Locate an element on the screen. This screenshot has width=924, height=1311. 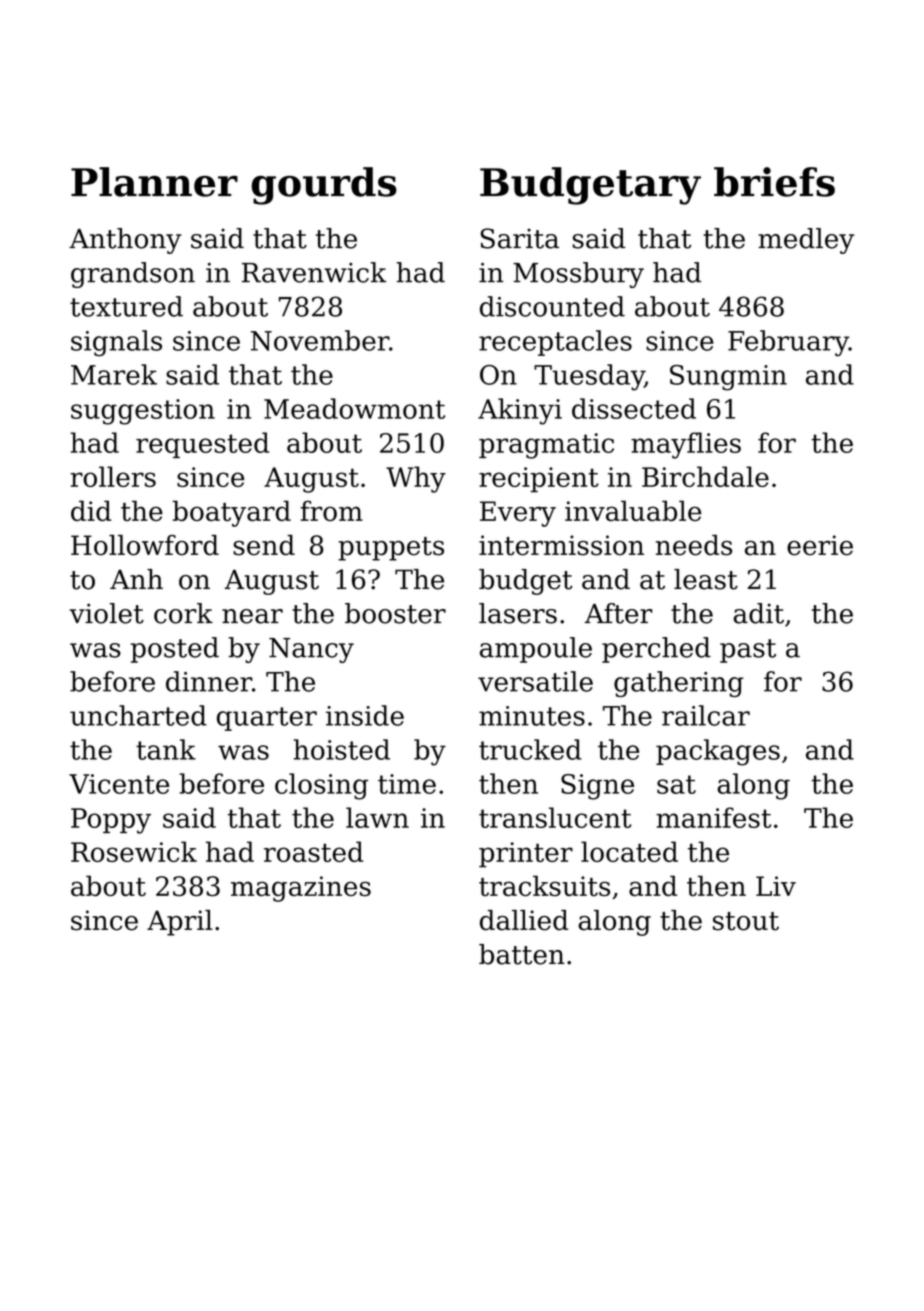
Vicente is located at coordinates (119, 784).
